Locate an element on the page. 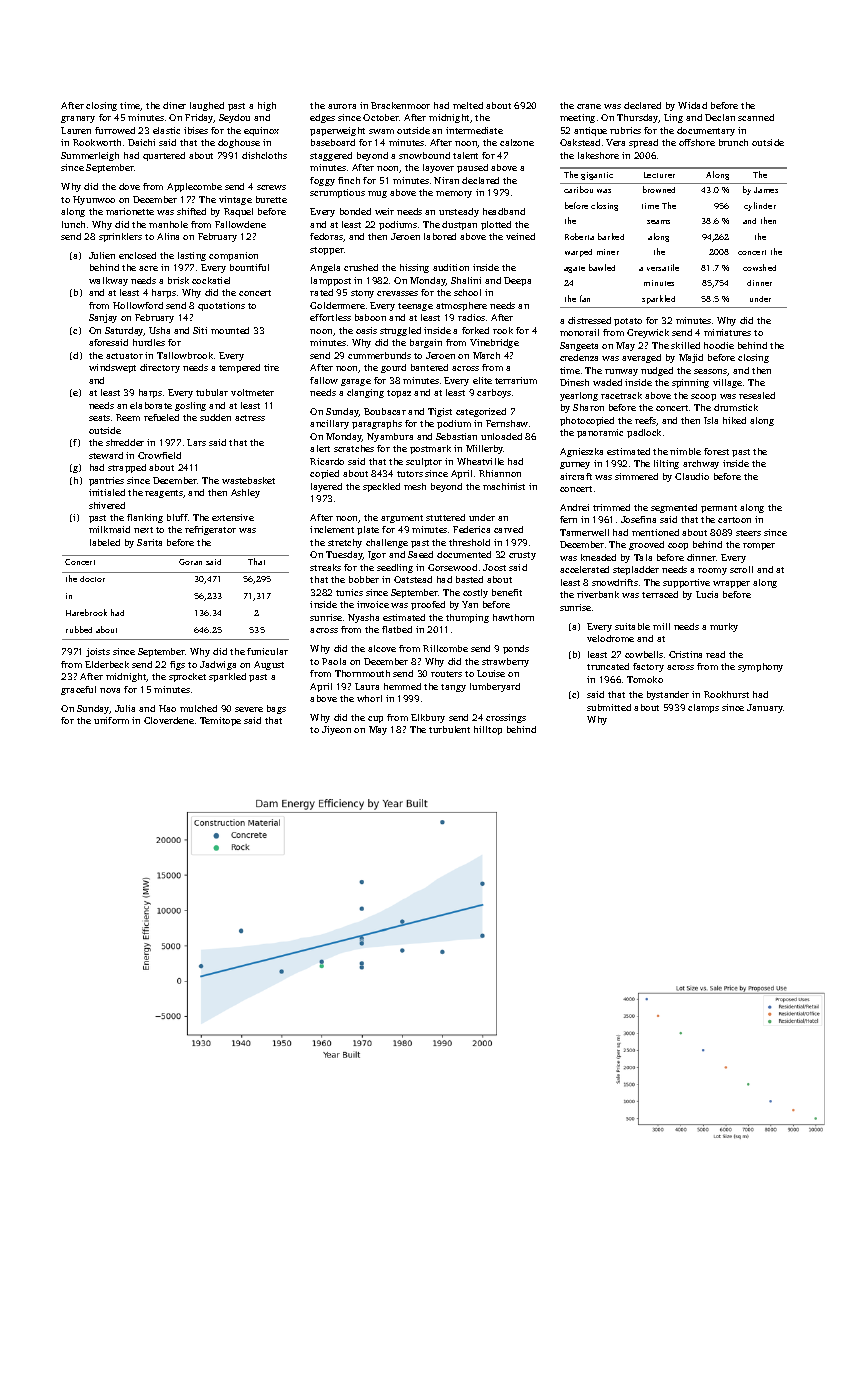 The height and width of the image is (1400, 849). Tigist is located at coordinates (440, 412).
